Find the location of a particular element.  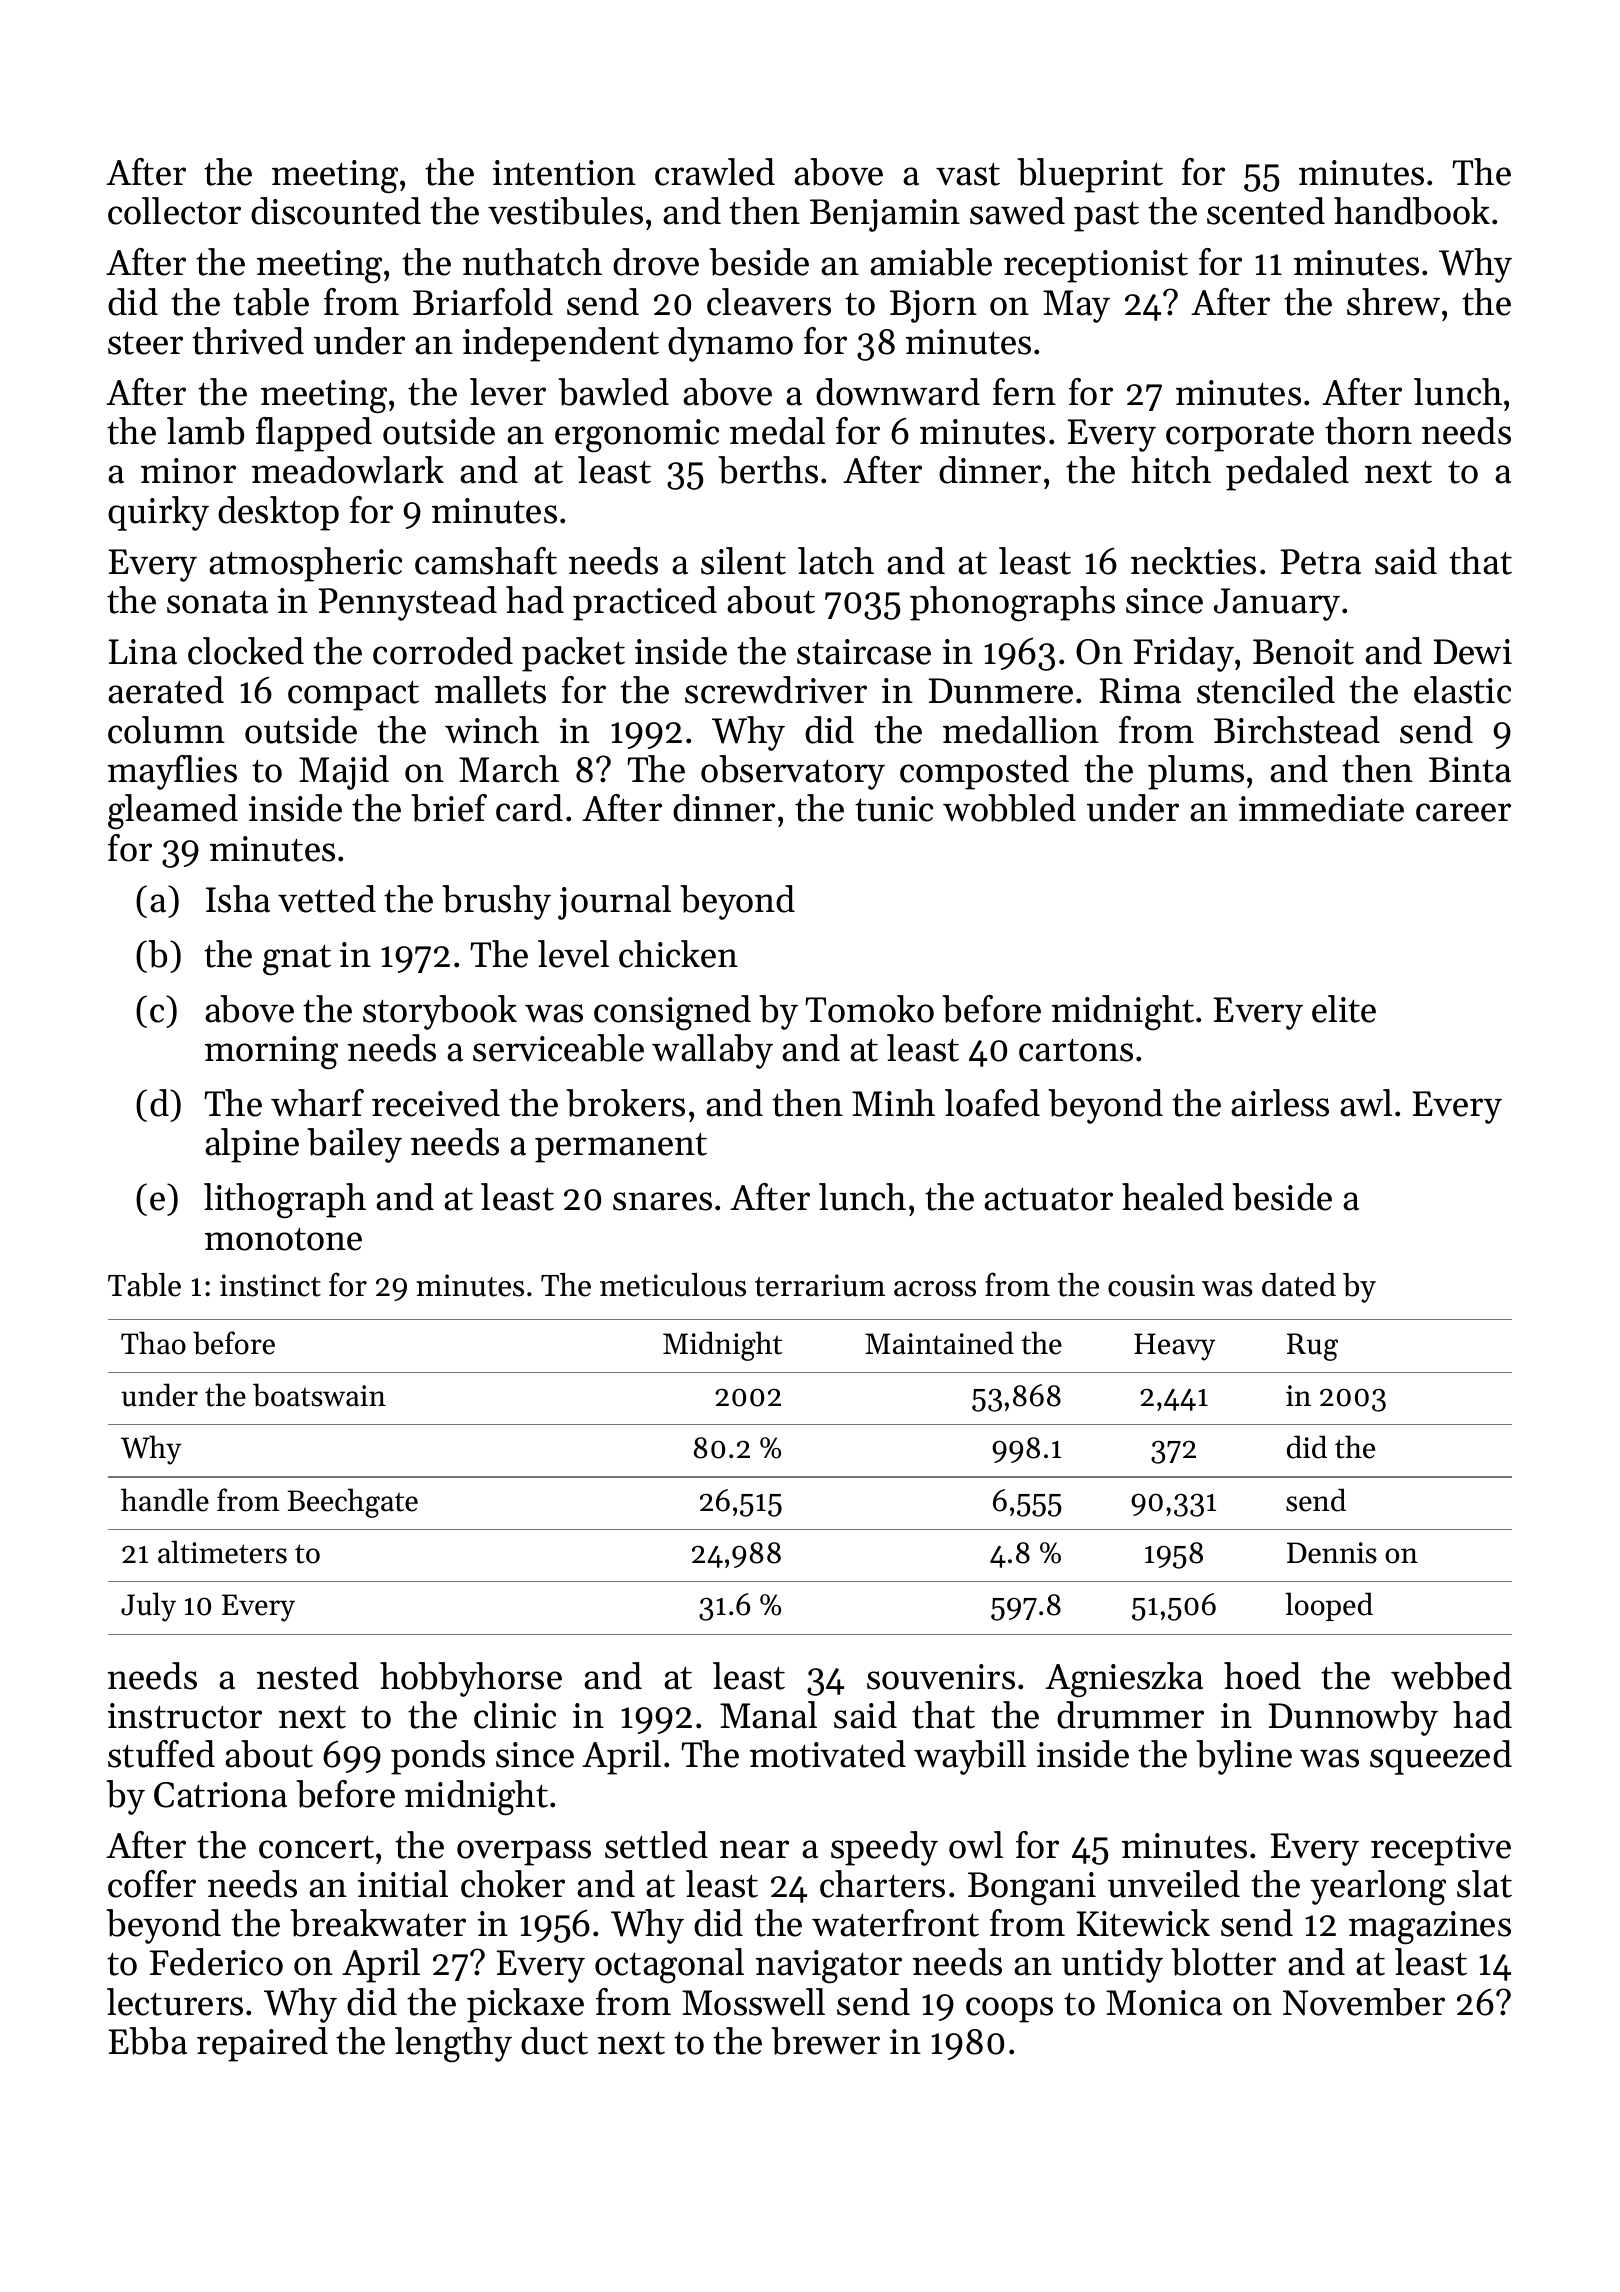

Ebba is located at coordinates (147, 2041).
